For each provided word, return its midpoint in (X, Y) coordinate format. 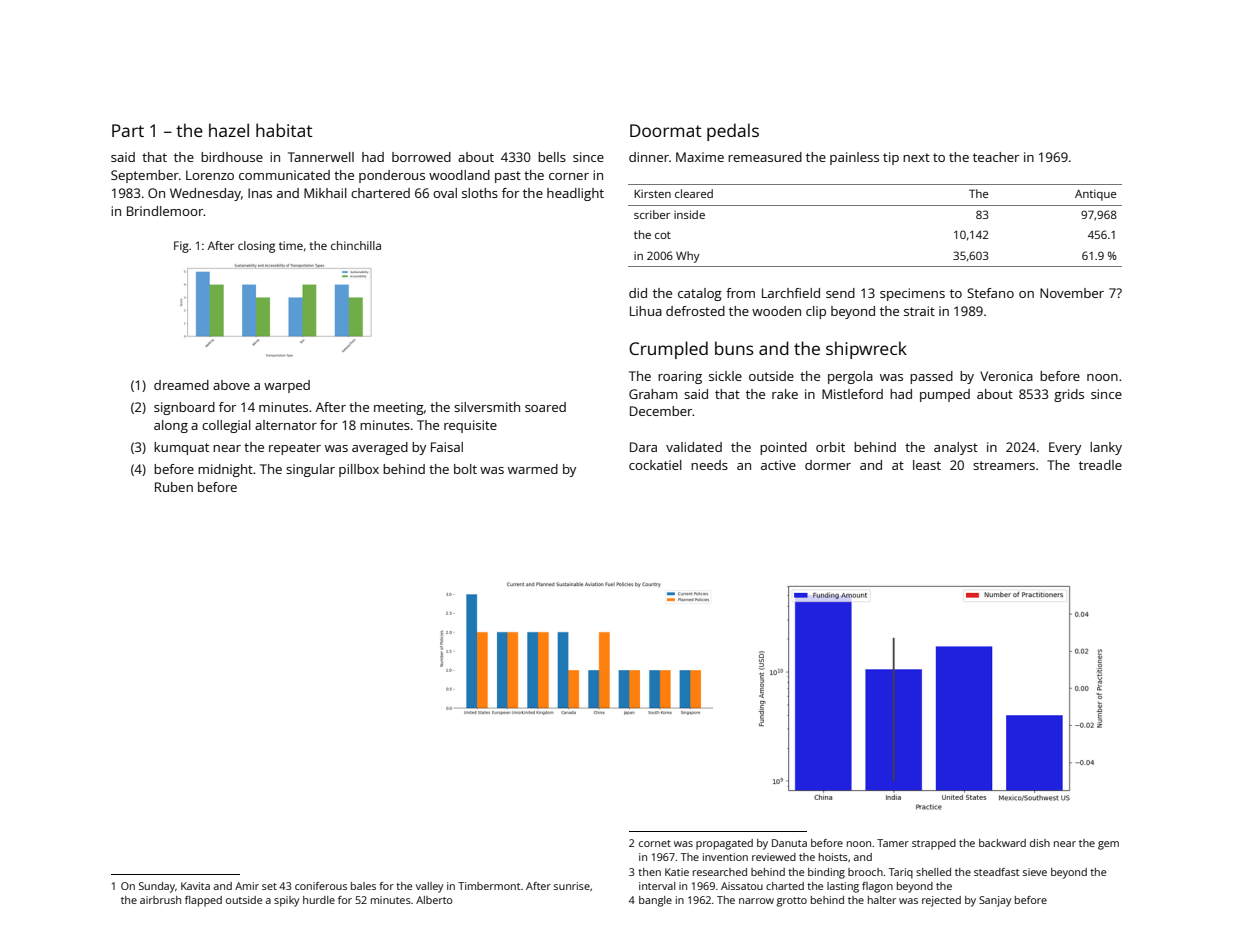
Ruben (174, 487)
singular (310, 470)
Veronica (1006, 376)
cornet (655, 843)
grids (1069, 395)
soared (545, 407)
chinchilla (356, 245)
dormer (828, 465)
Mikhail (325, 193)
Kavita (195, 886)
